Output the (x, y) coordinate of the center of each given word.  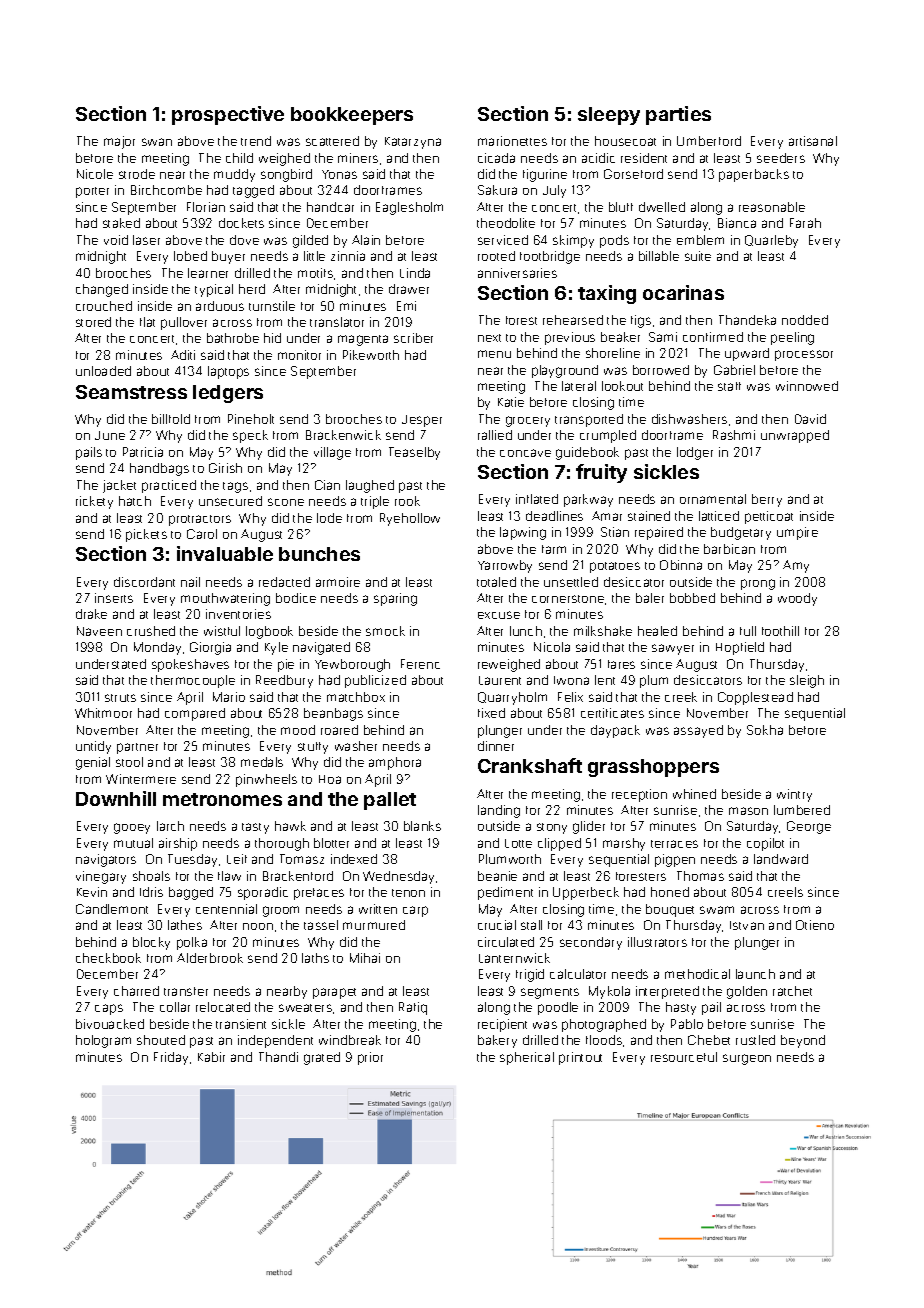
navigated (321, 648)
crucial (497, 925)
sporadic (263, 893)
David (810, 419)
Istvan (747, 925)
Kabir (211, 1057)
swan (157, 142)
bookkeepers (352, 116)
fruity (601, 473)
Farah (805, 223)
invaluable (225, 553)
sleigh (807, 681)
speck (250, 436)
